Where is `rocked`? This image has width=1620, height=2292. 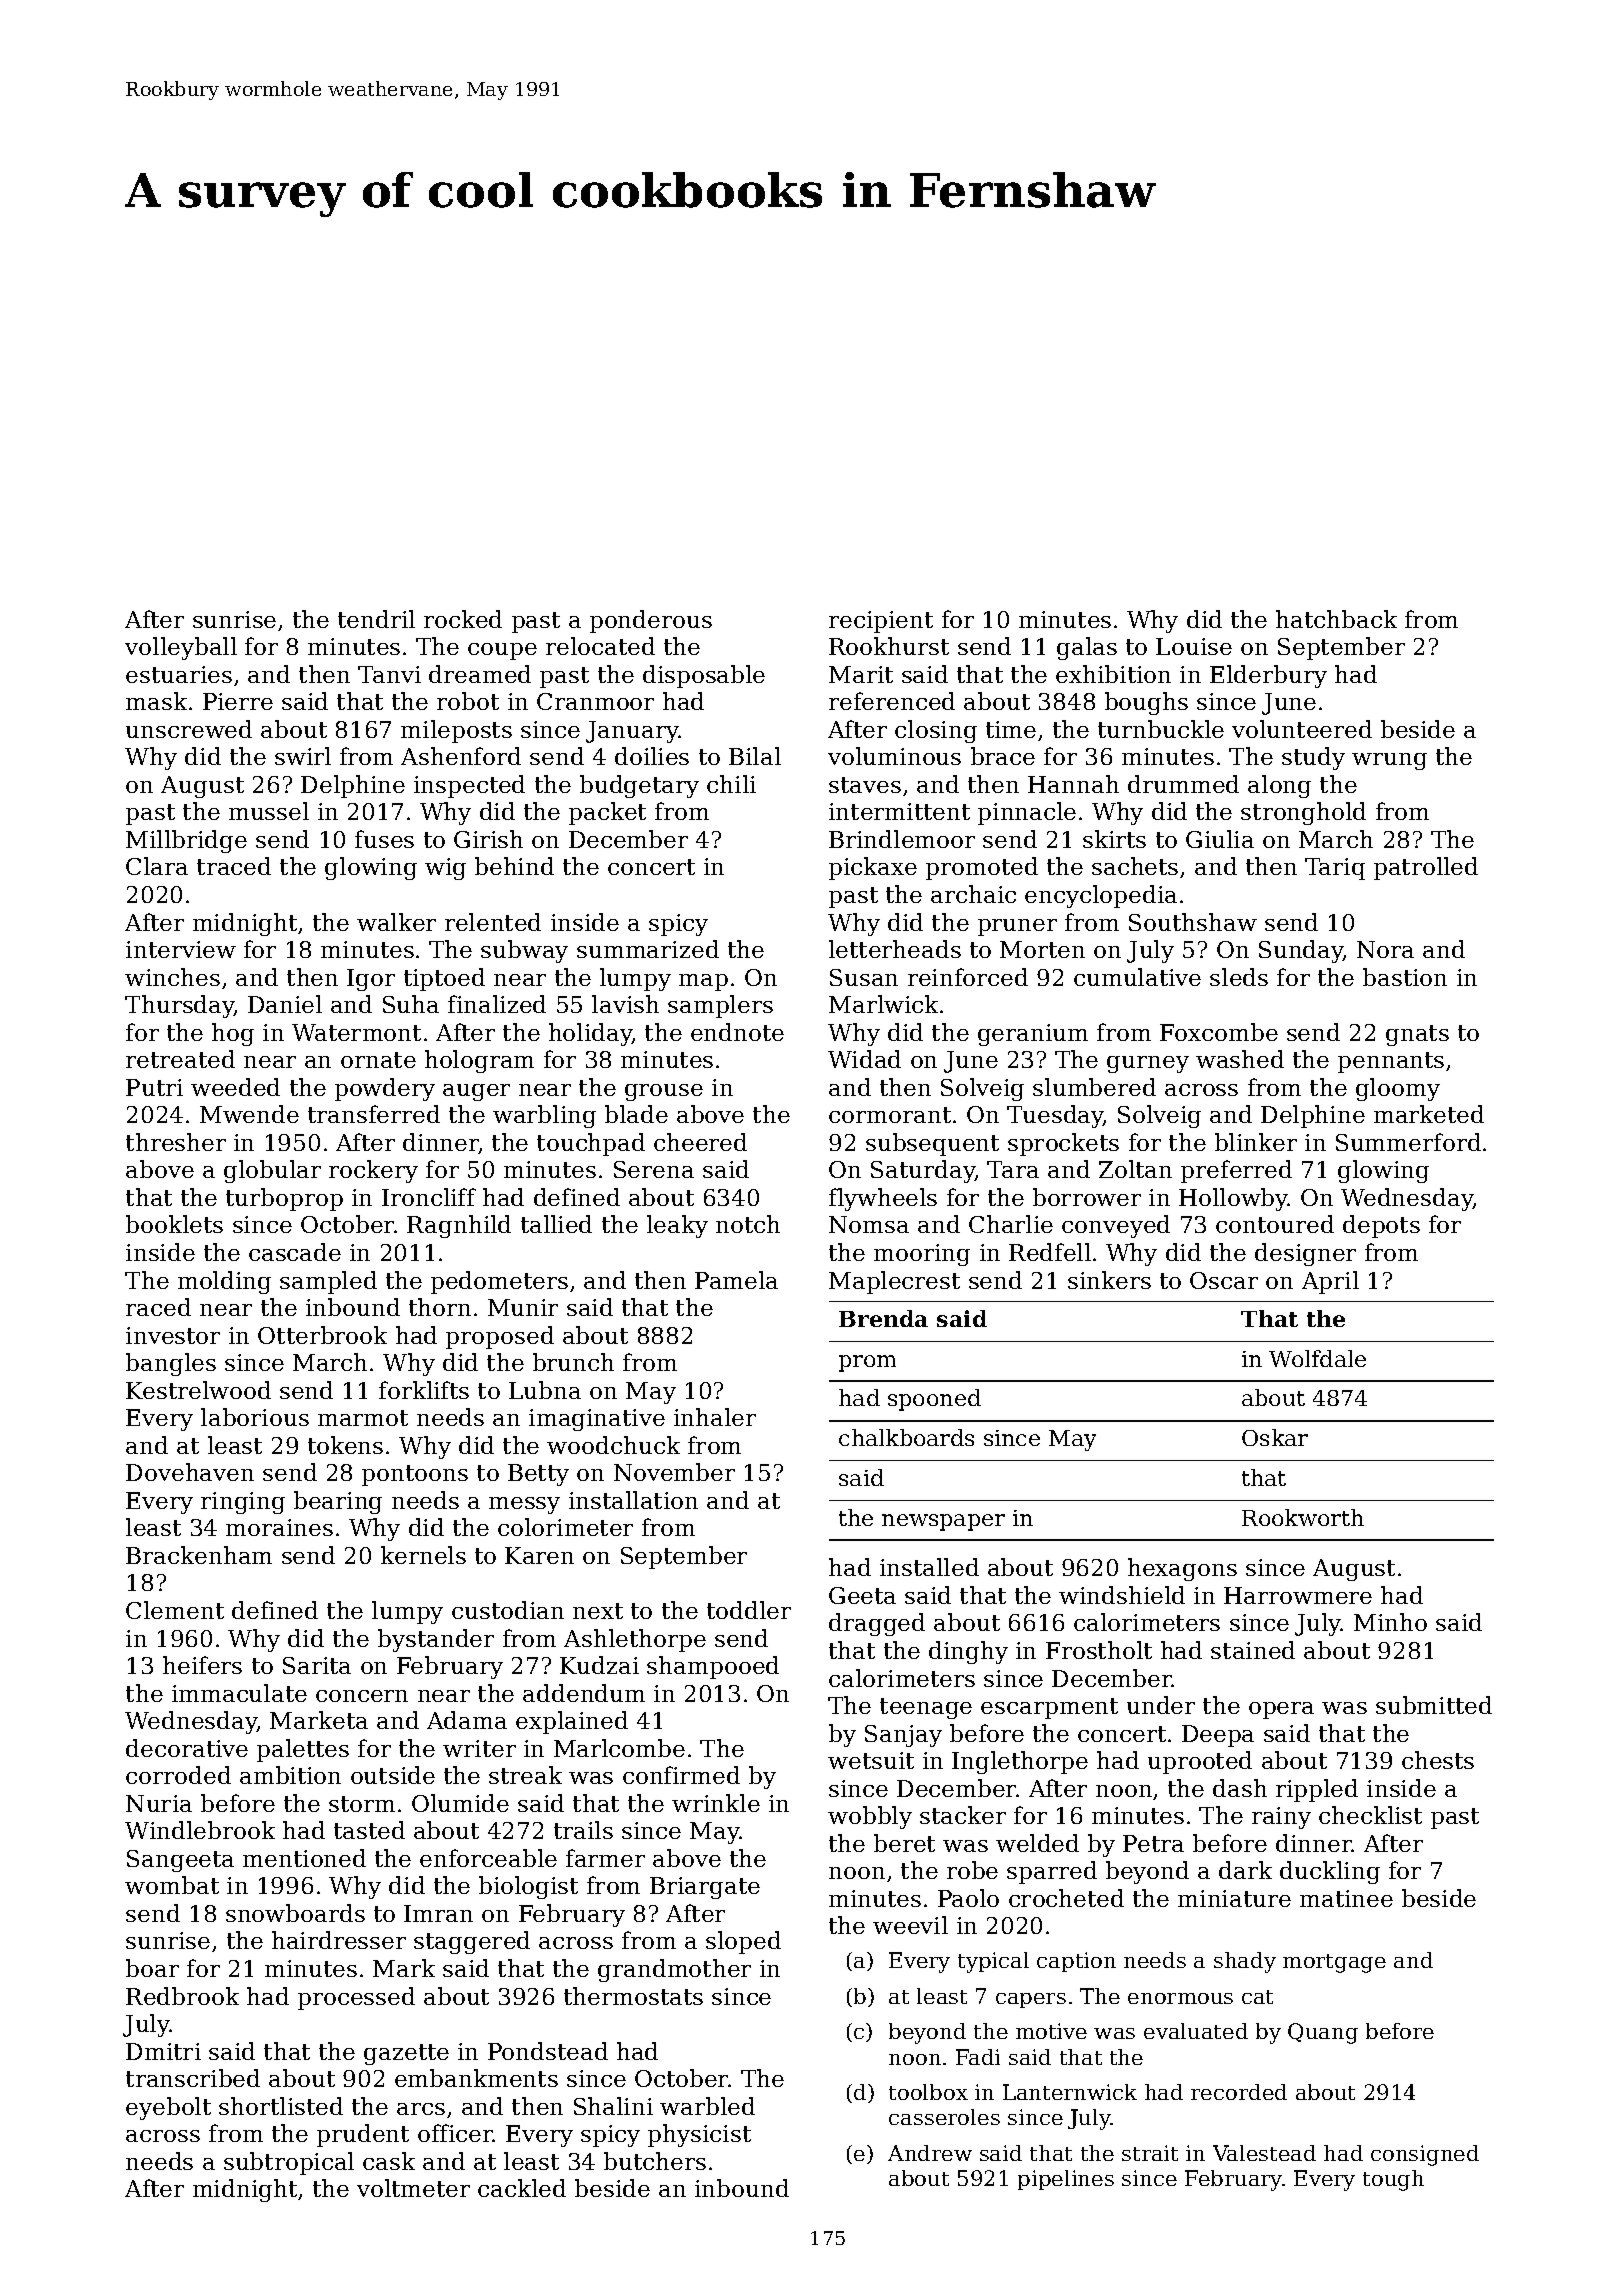 rocked is located at coordinates (463, 619).
